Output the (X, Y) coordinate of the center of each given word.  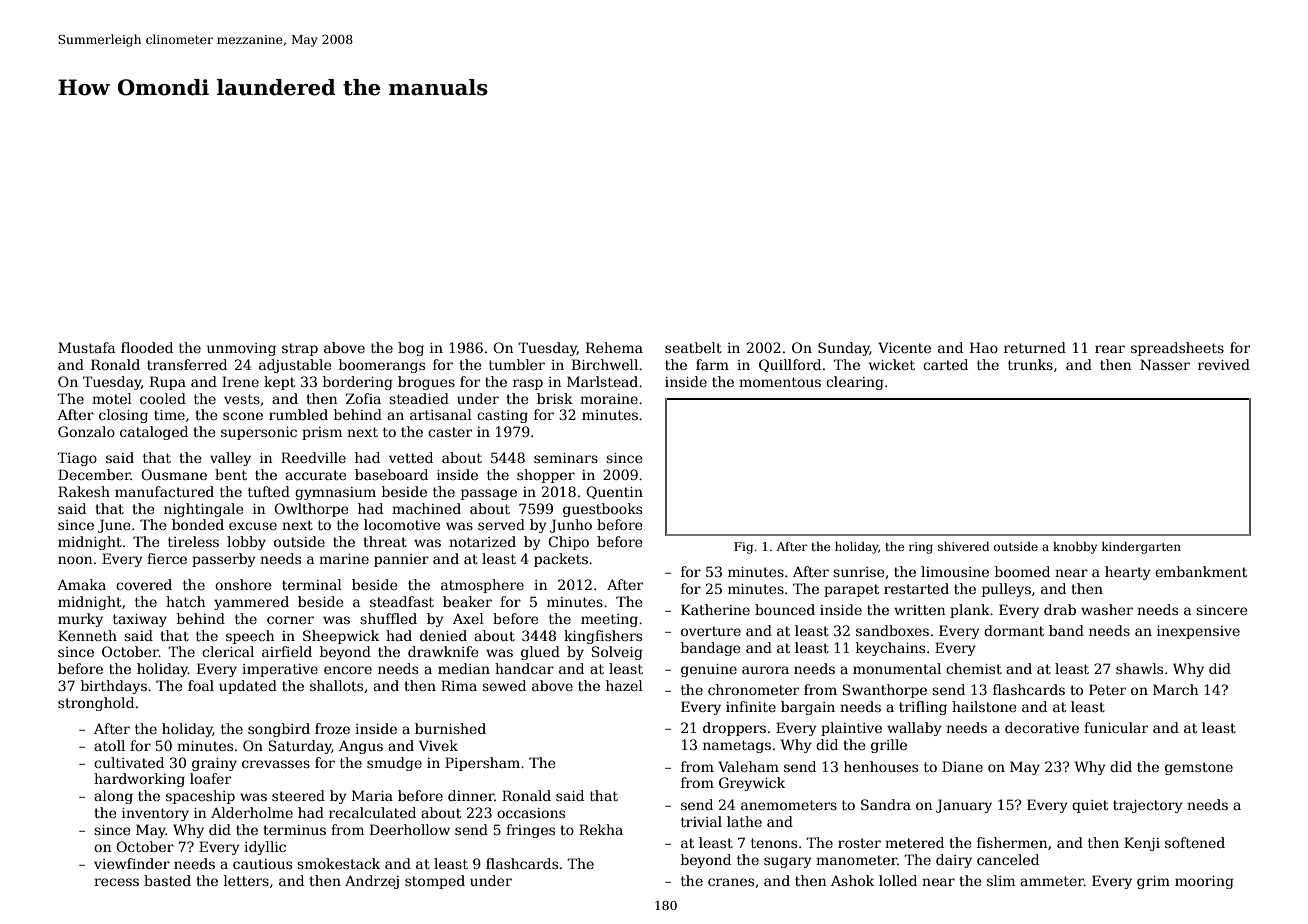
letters (246, 880)
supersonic (259, 433)
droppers (734, 729)
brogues (426, 383)
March (1175, 689)
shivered (963, 546)
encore (348, 670)
